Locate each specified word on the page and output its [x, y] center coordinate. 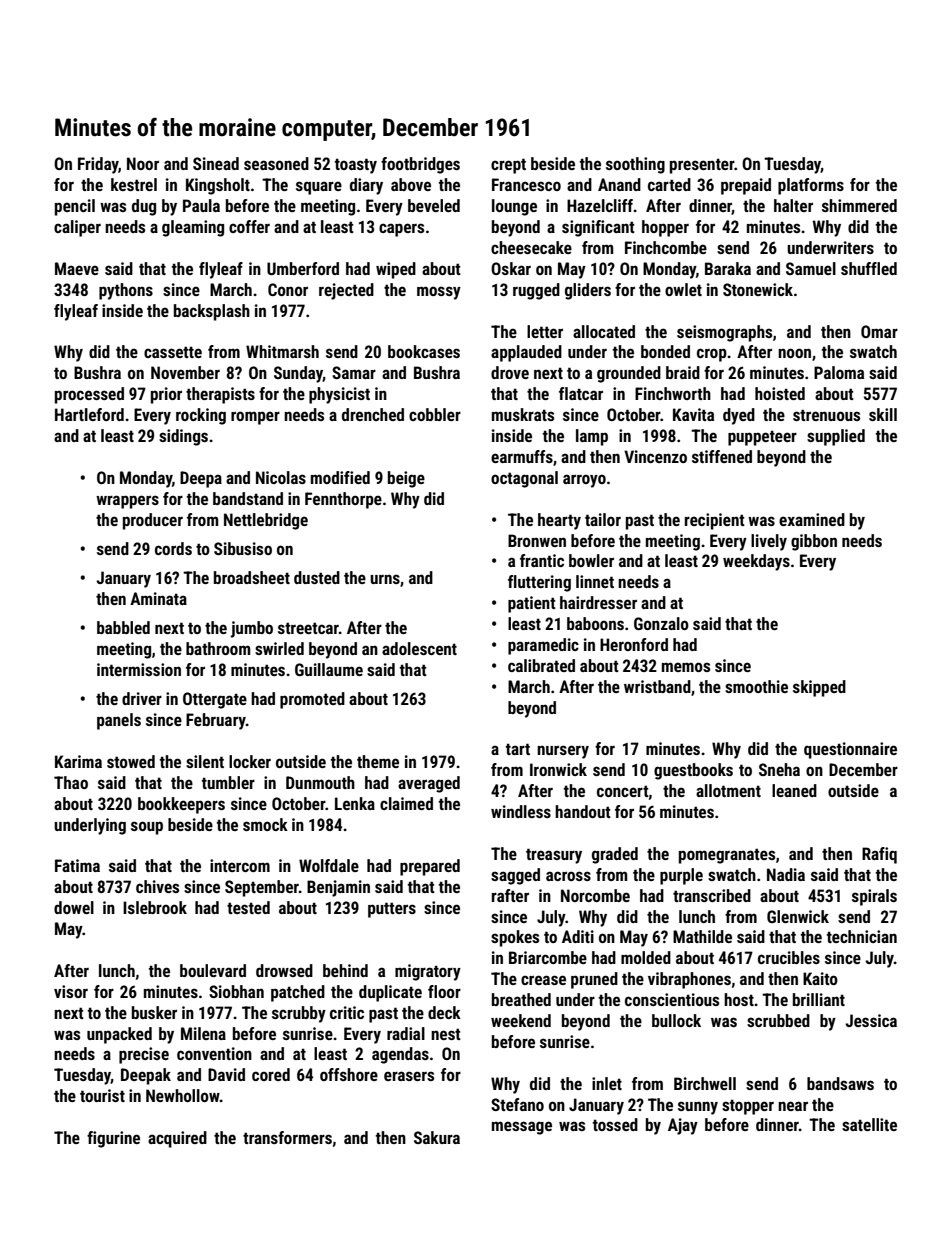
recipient [715, 521]
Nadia [786, 874]
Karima [78, 761]
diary [366, 186]
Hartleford [89, 414]
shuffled [869, 268]
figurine [113, 1139]
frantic [542, 560]
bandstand [248, 498]
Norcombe [595, 895]
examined [812, 519]
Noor [143, 163]
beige [406, 479]
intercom [240, 865]
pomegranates [727, 856]
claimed [406, 803]
